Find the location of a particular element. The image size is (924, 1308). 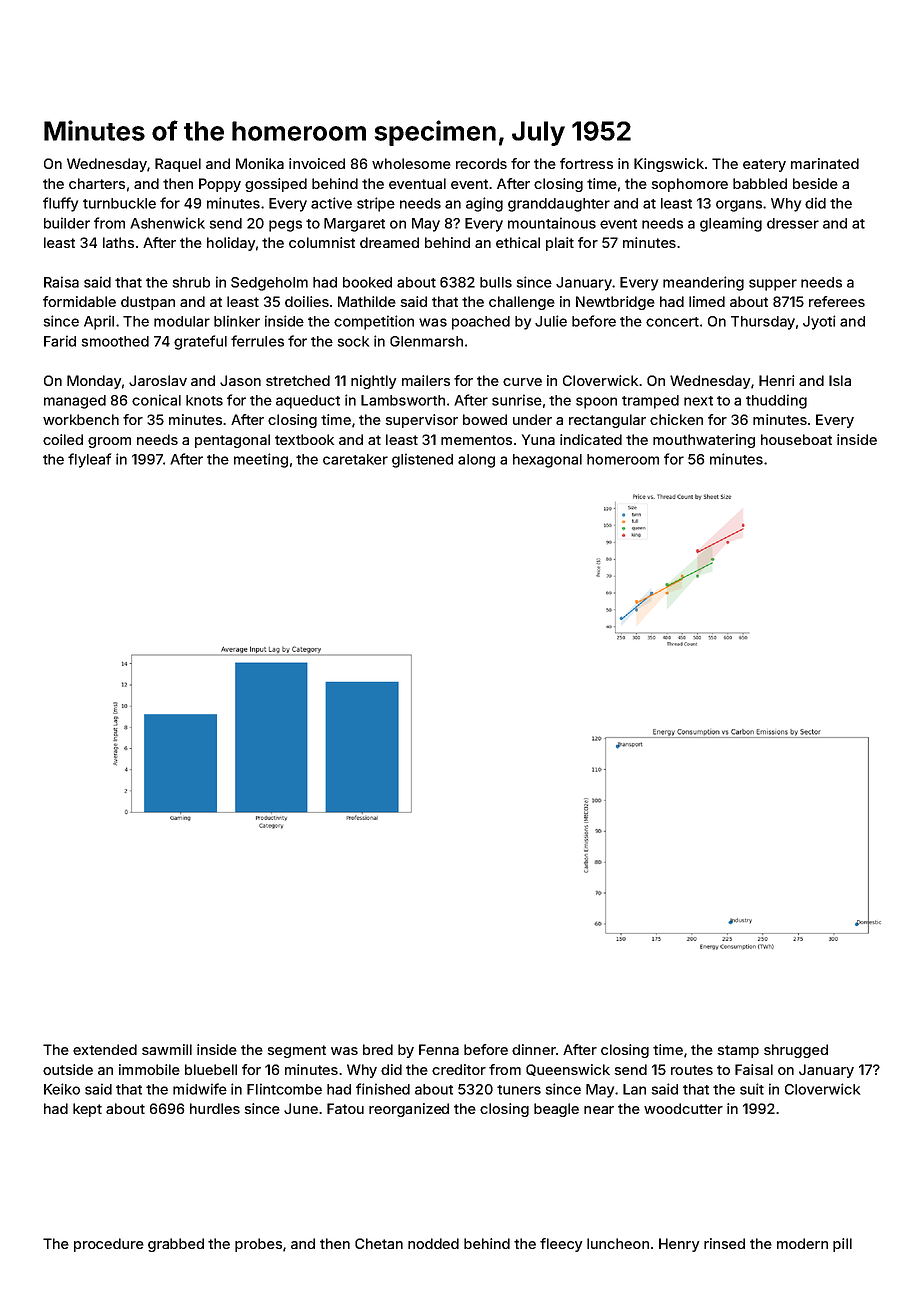

extended is located at coordinates (105, 1049).
